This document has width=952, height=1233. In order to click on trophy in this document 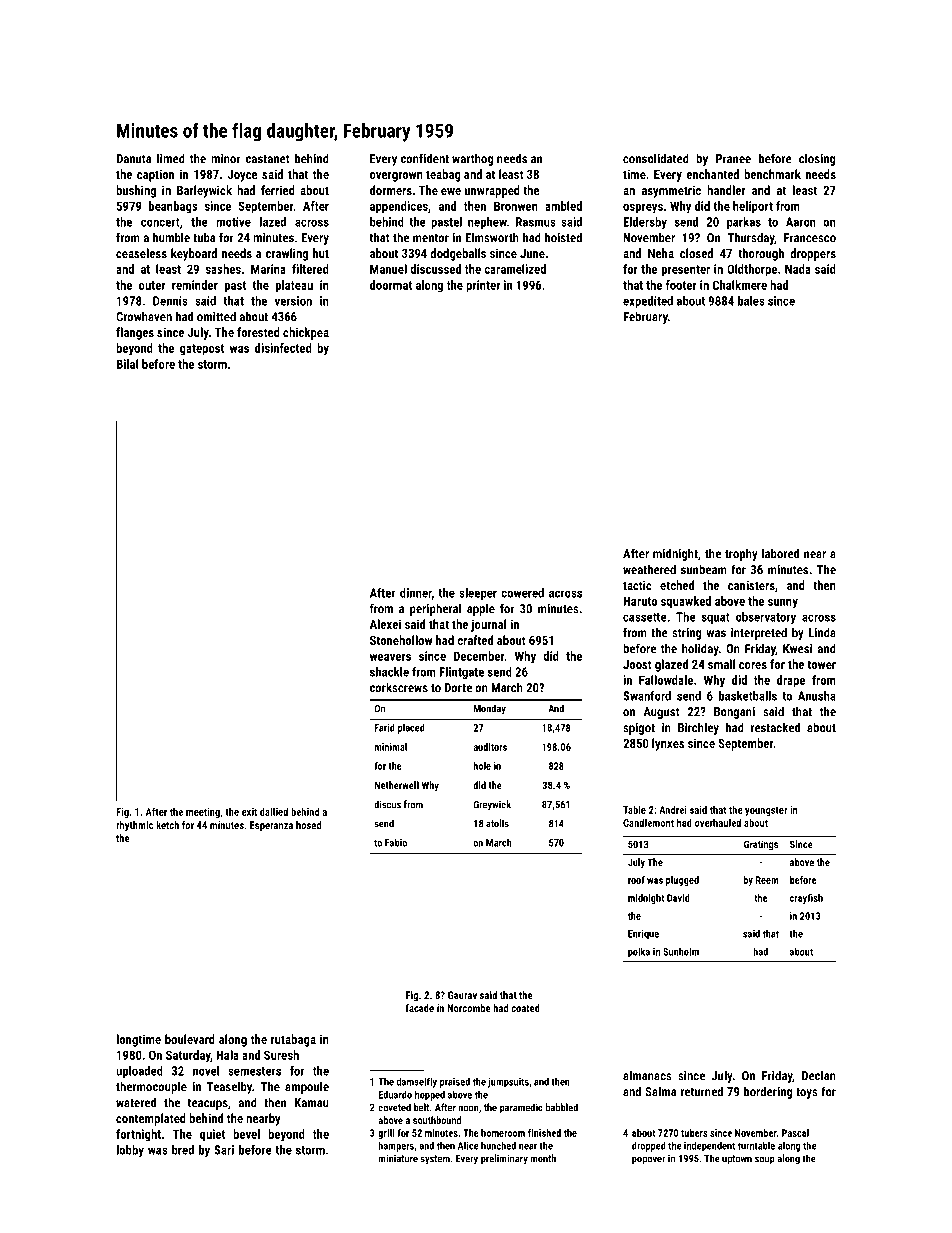, I will do `click(741, 554)`.
